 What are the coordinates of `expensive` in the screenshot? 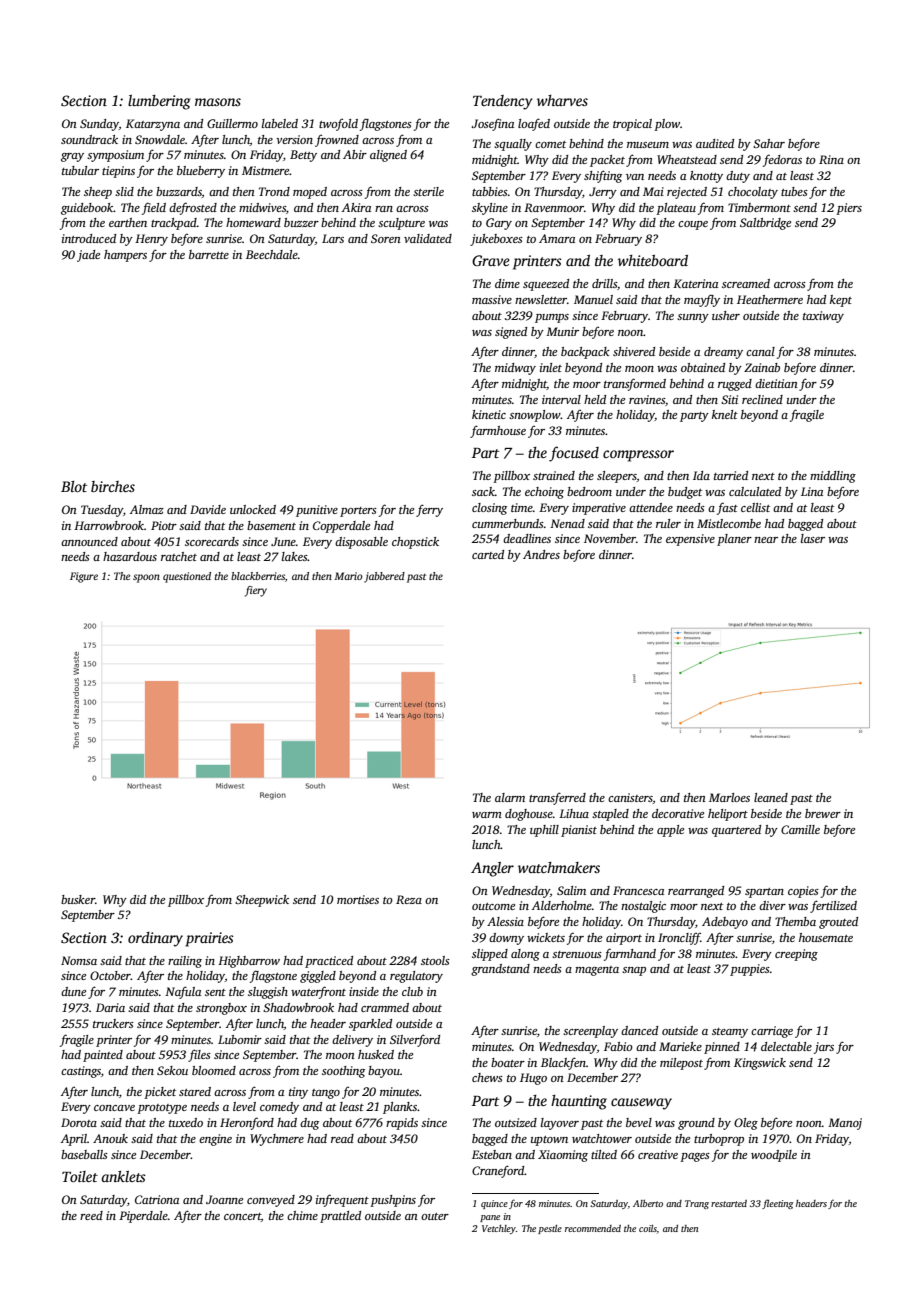 It's located at (690, 540).
